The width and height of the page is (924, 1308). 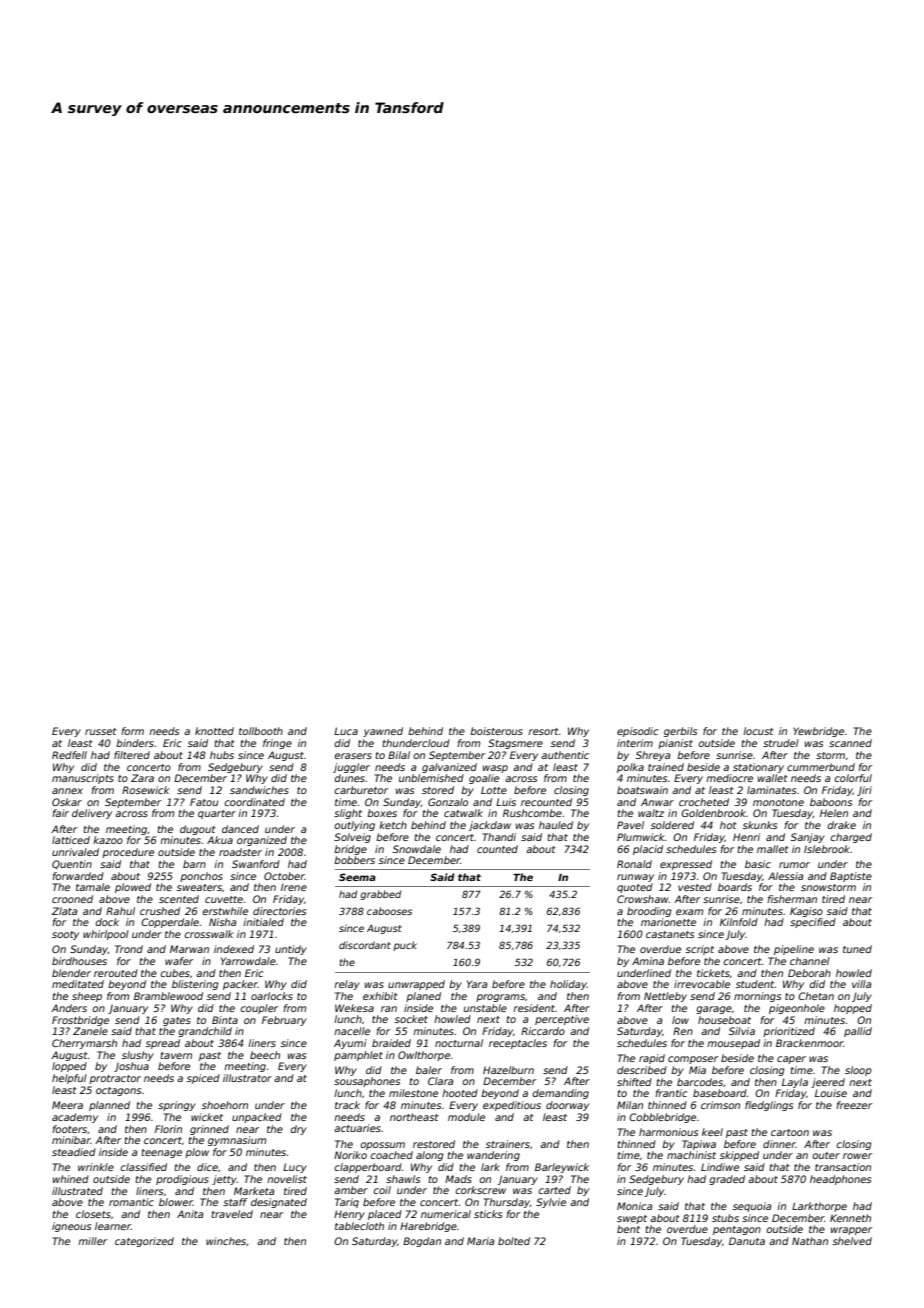 What do you see at coordinates (449, 768) in the page?
I see `galvanized` at bounding box center [449, 768].
